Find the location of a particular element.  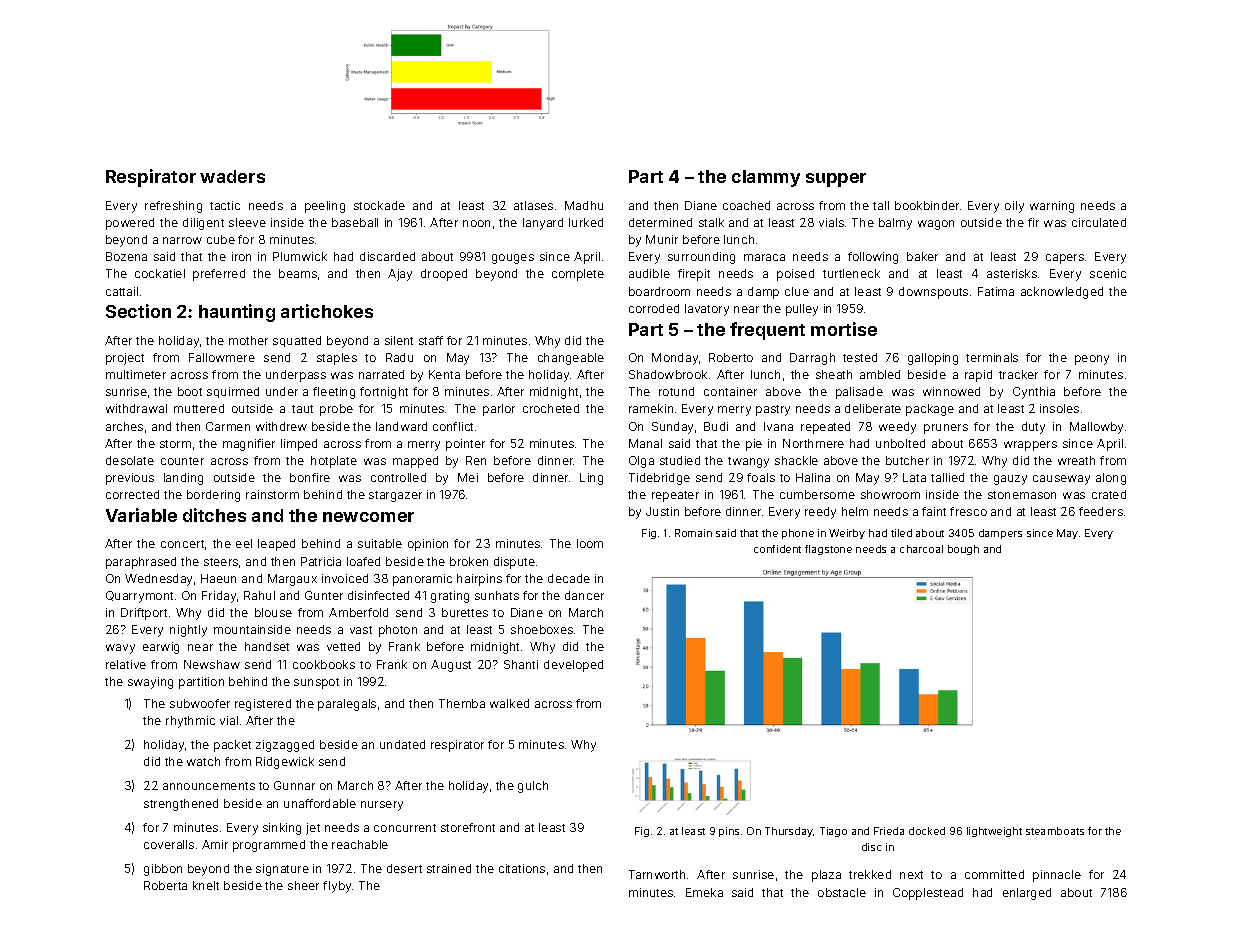

arches is located at coordinates (124, 426).
